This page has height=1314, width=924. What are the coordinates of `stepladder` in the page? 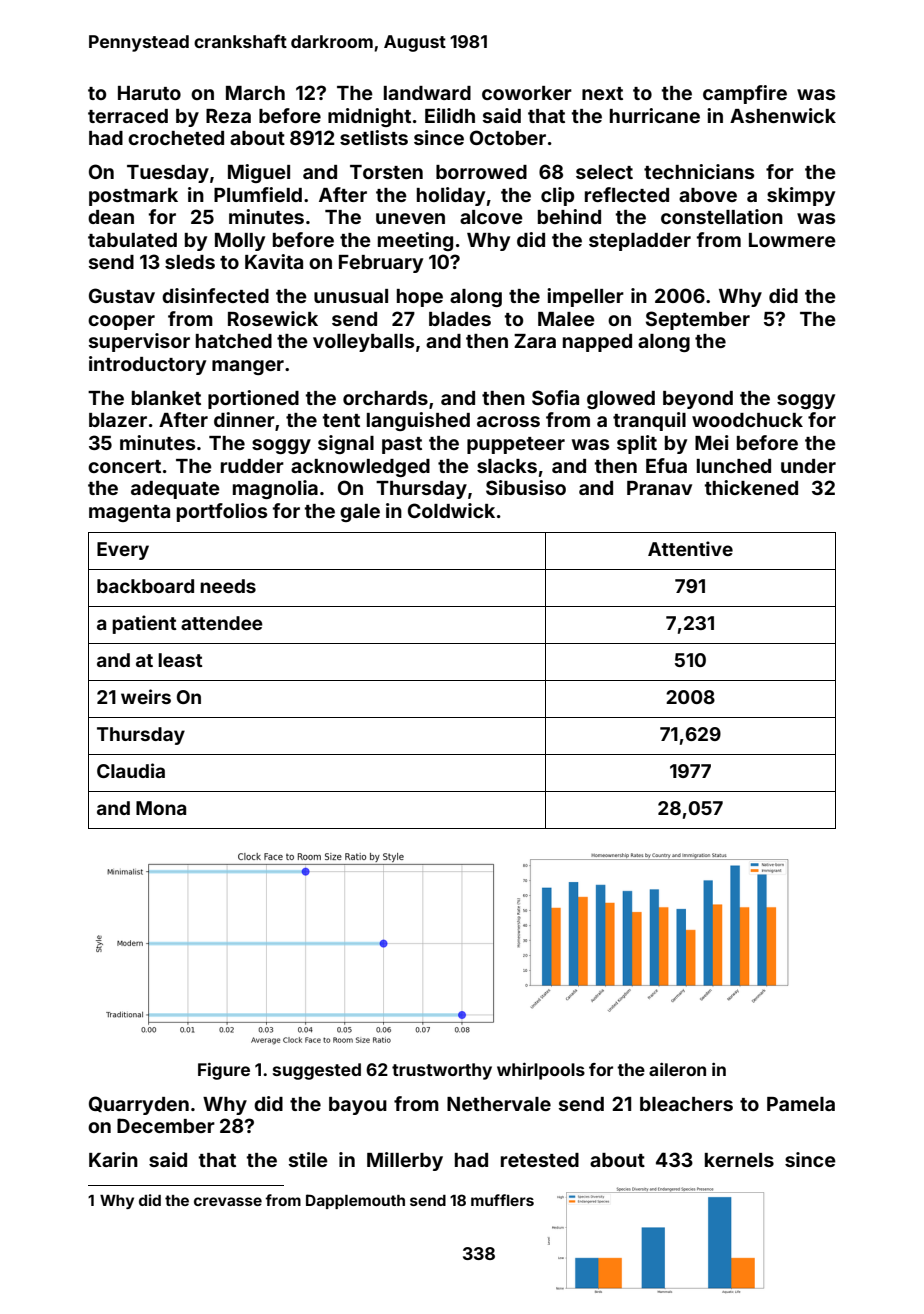 It's located at (640, 242).
